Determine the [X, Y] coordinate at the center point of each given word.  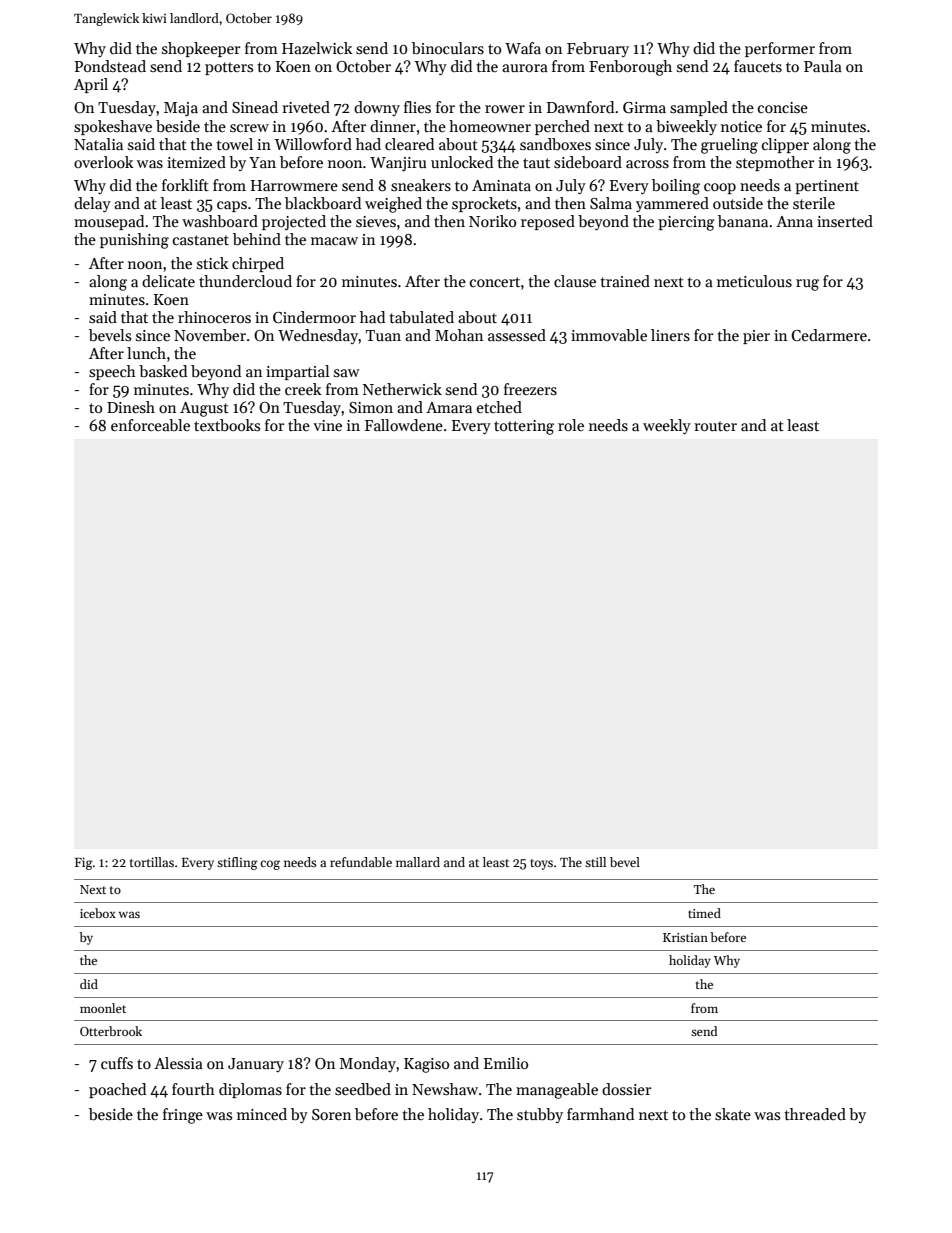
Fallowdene [404, 425]
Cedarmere [829, 335]
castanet [201, 240]
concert [495, 282]
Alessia [178, 1063]
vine [327, 425]
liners [670, 335]
